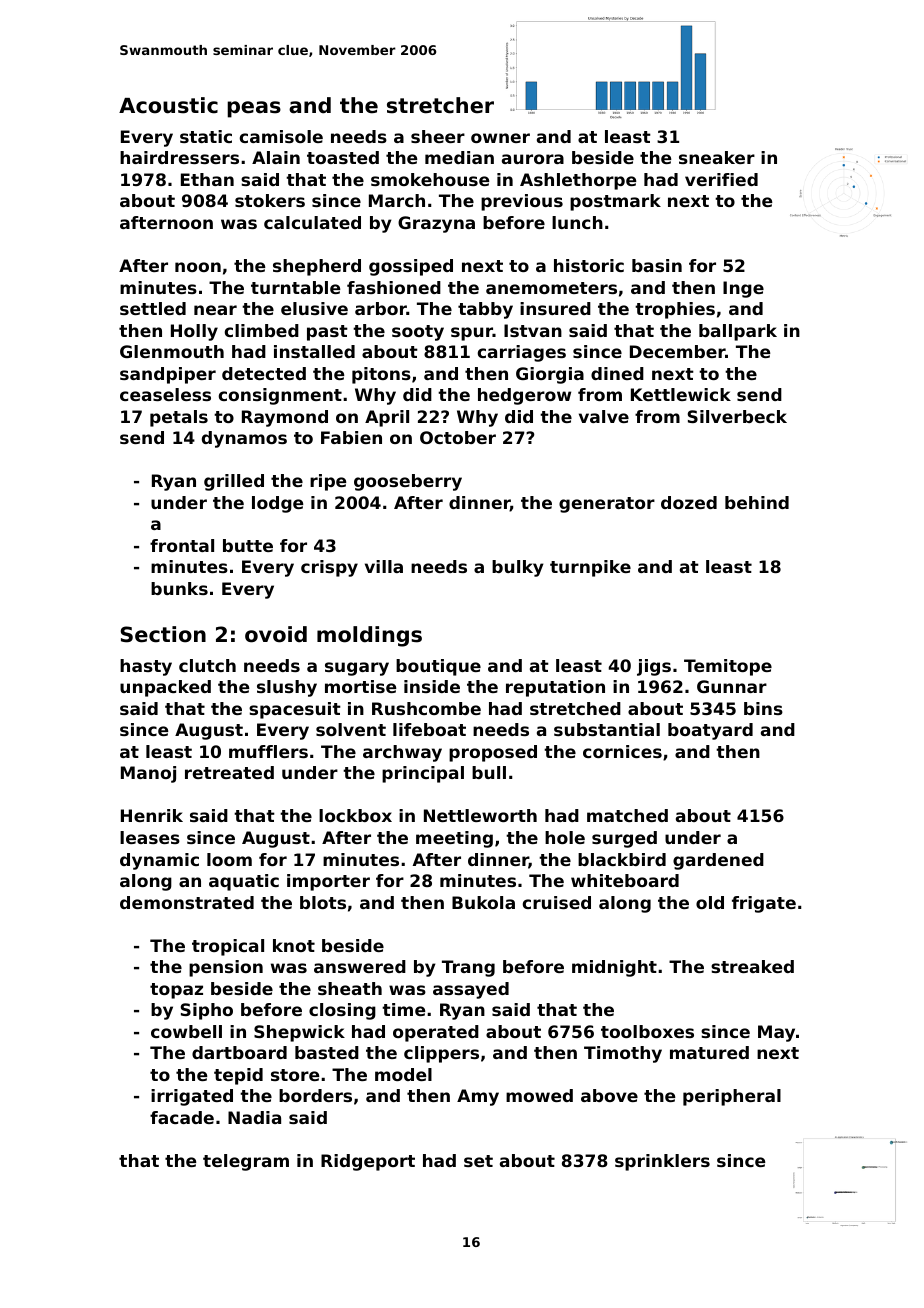 Image resolution: width=924 pixels, height=1308 pixels. What do you see at coordinates (732, 1097) in the screenshot?
I see `peripheral` at bounding box center [732, 1097].
